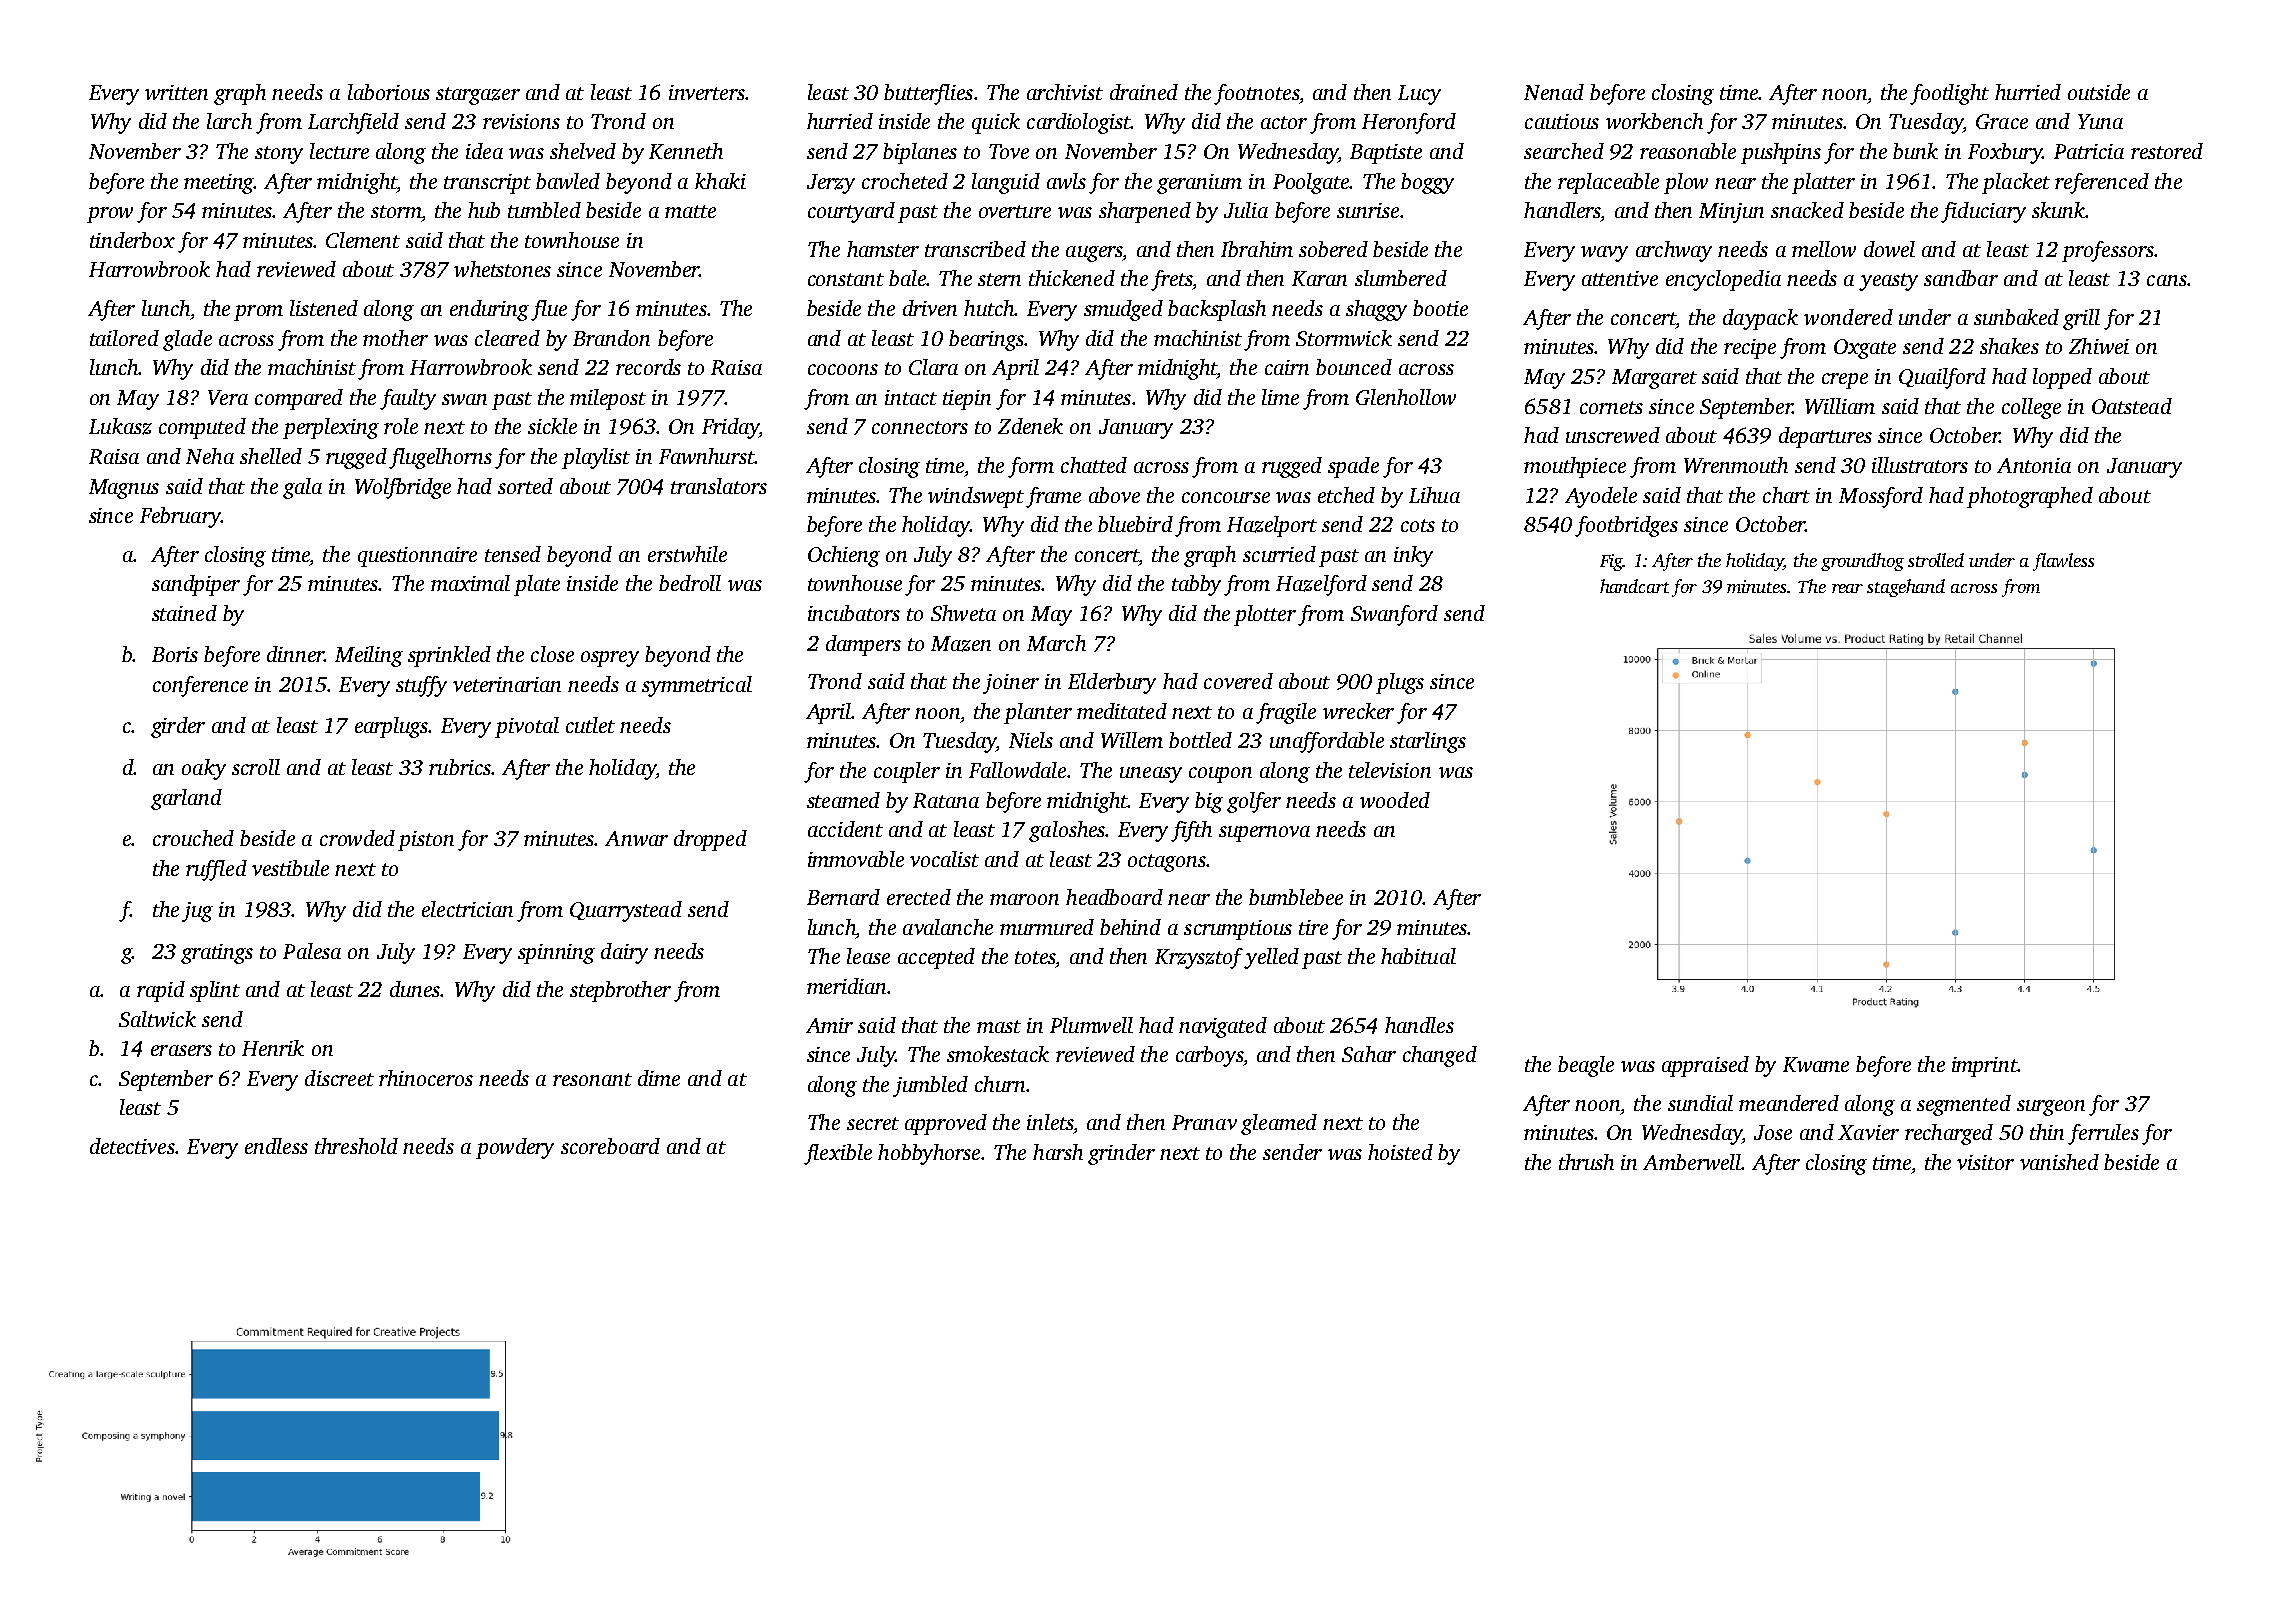 This screenshot has width=2292, height=1620. I want to click on glade, so click(187, 340).
